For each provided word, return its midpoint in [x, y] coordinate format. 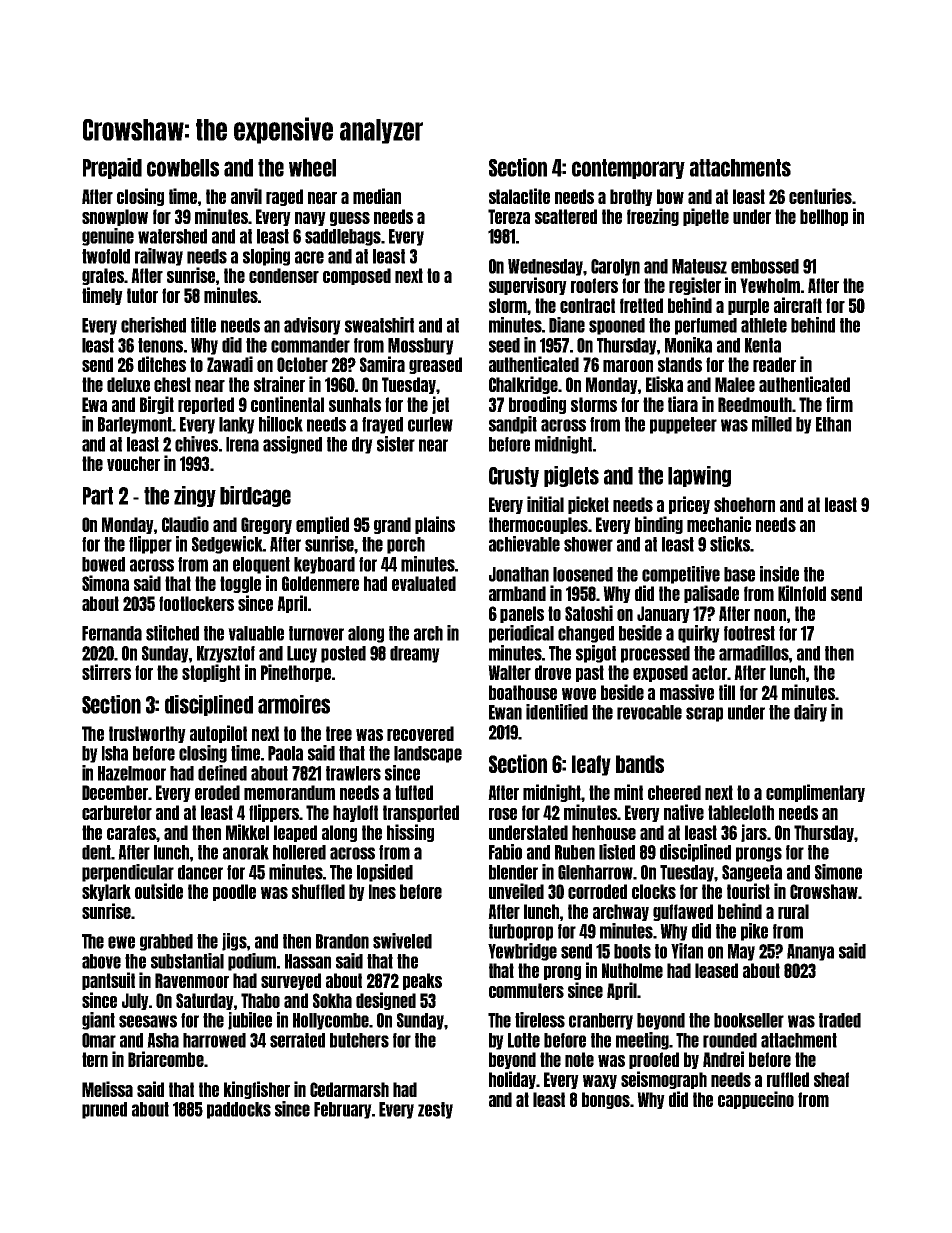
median [377, 196]
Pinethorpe [296, 673]
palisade [711, 594]
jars [754, 833]
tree [339, 733]
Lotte [524, 1040]
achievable [524, 544]
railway [159, 257]
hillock [281, 424]
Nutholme [632, 970]
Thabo [260, 1000]
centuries [820, 196]
